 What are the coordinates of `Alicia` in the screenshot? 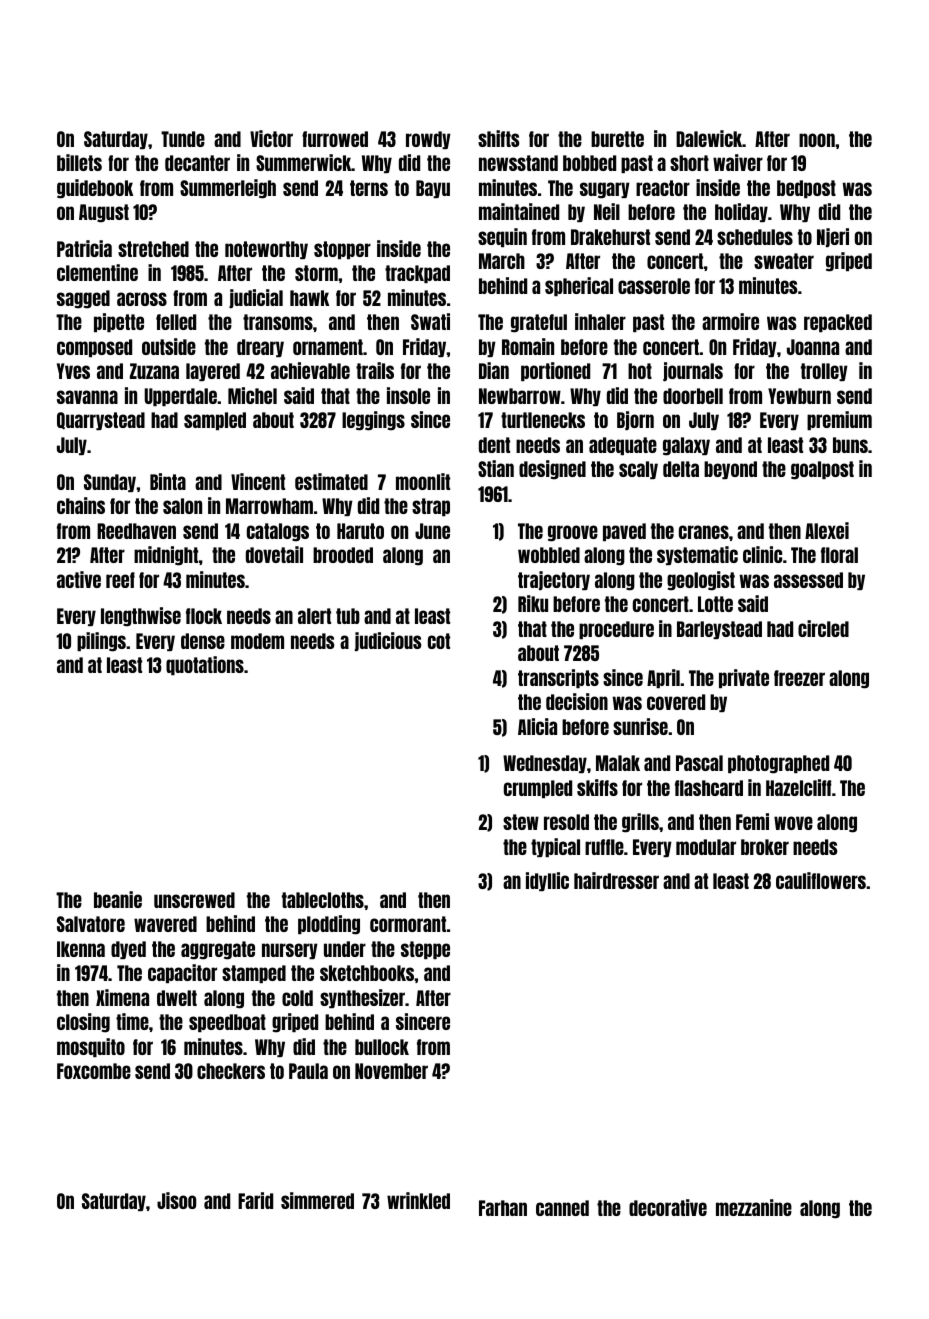 It's located at (537, 726).
